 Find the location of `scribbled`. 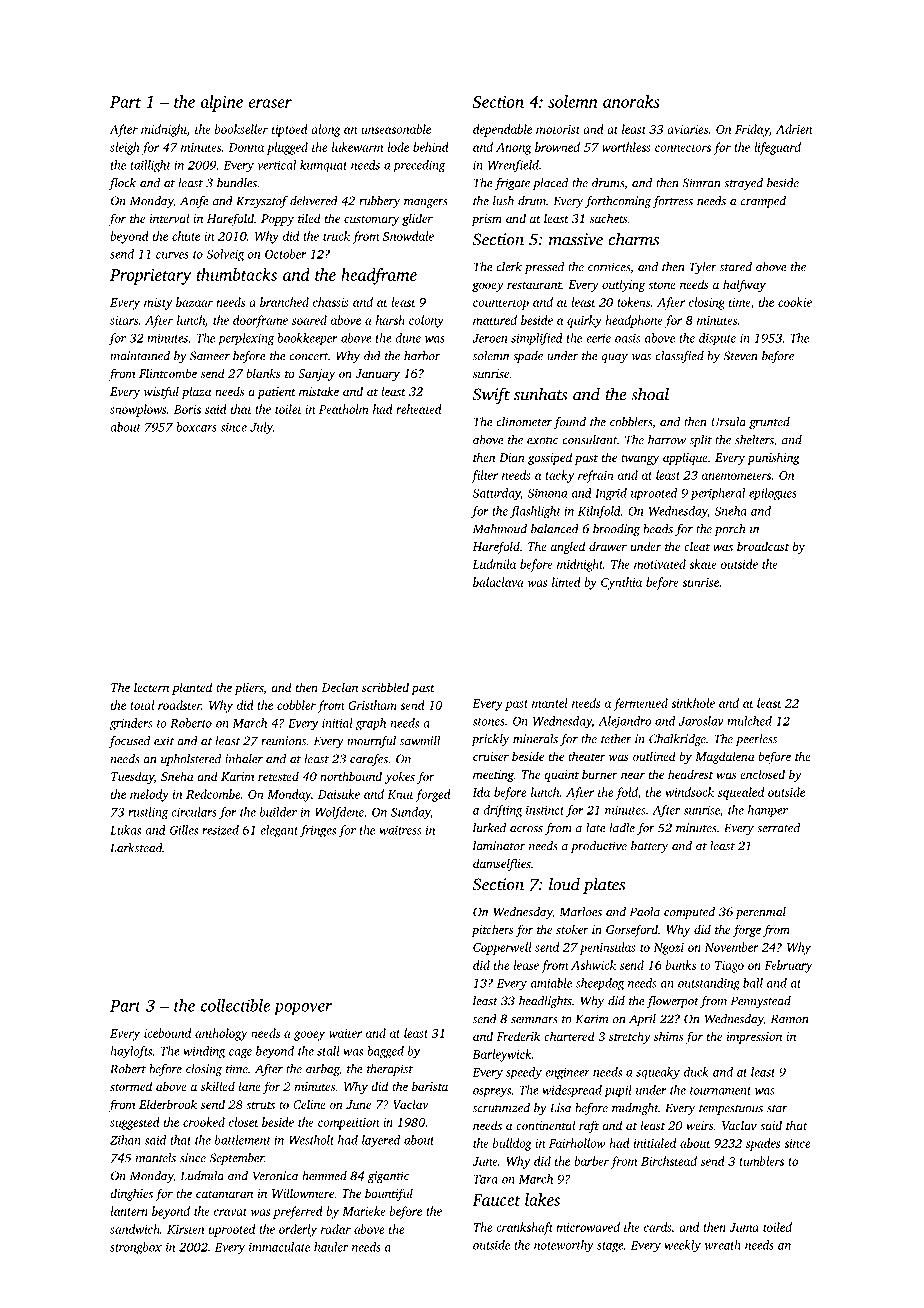

scribbled is located at coordinates (385, 687).
